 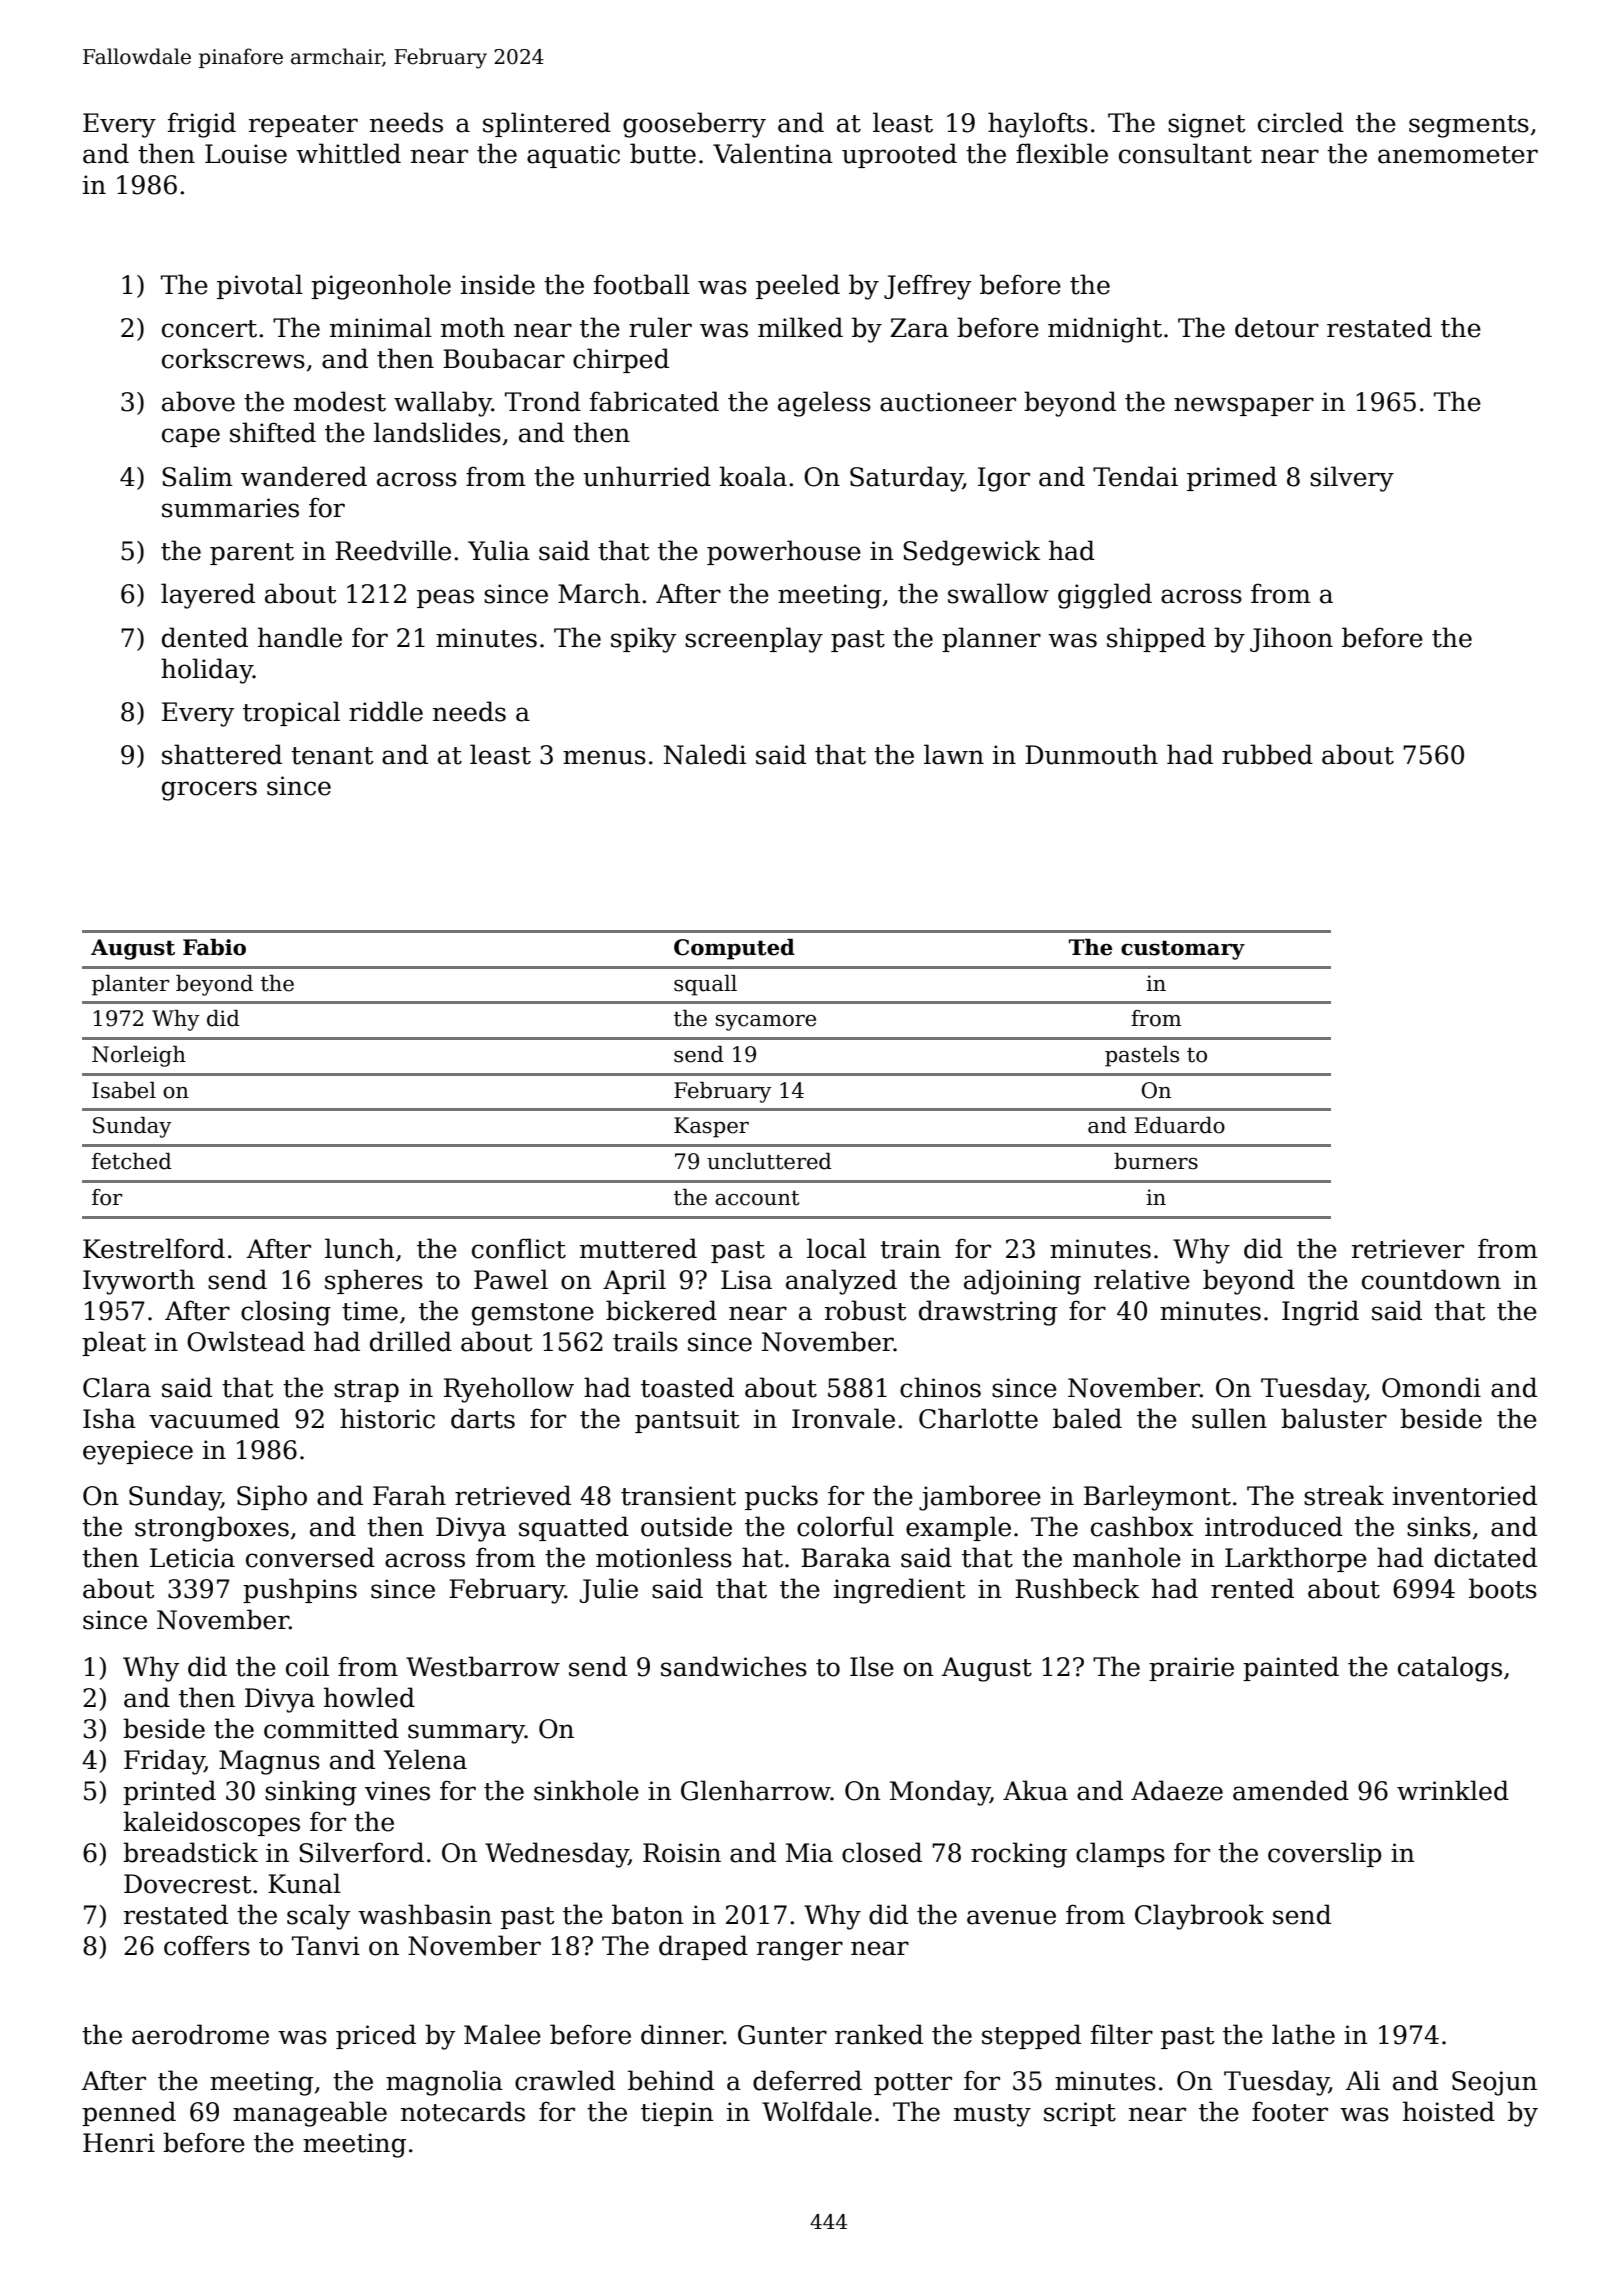 I want to click on painted, so click(x=1291, y=1668).
